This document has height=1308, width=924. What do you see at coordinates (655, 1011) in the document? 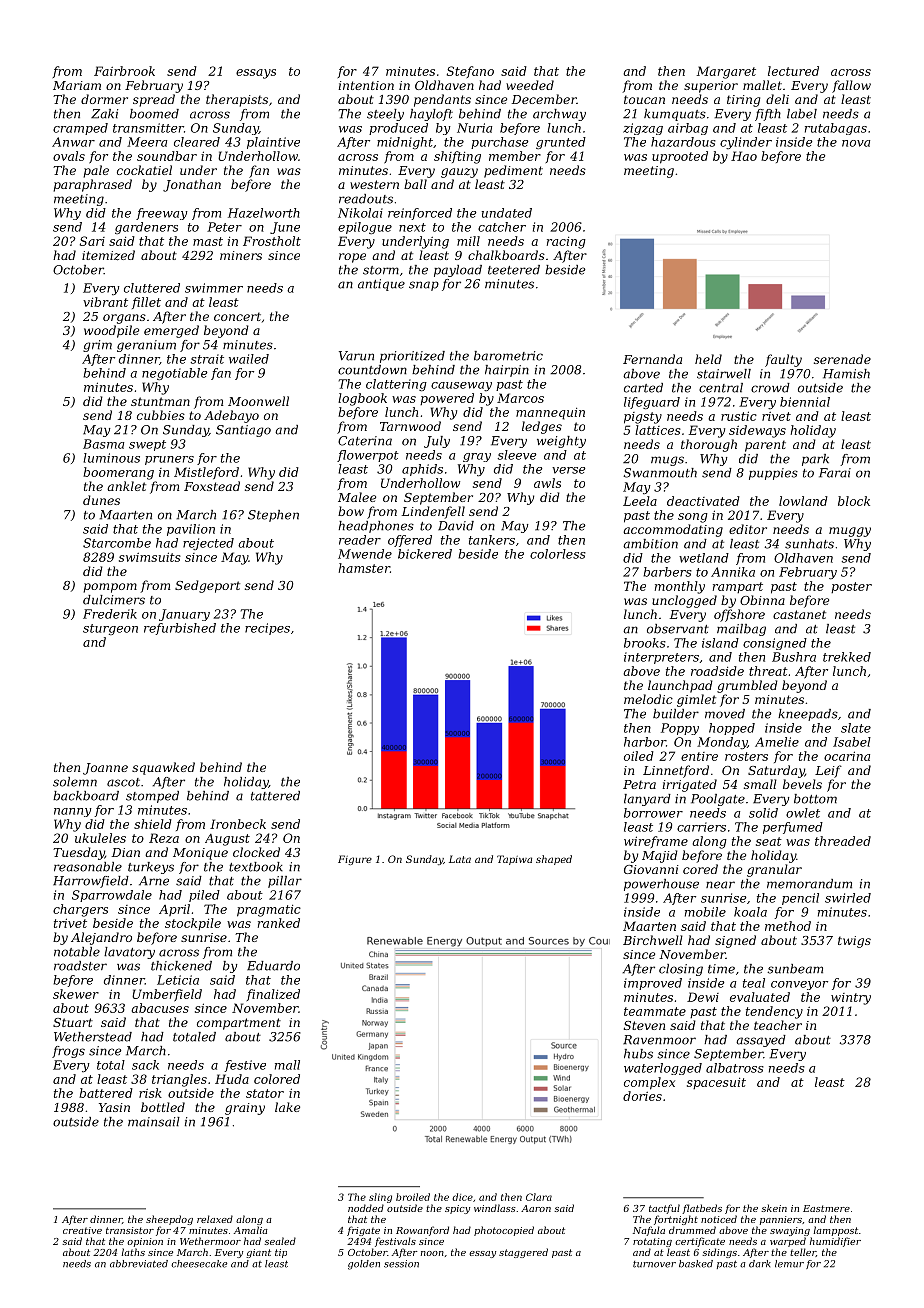
I see `teammate` at bounding box center [655, 1011].
